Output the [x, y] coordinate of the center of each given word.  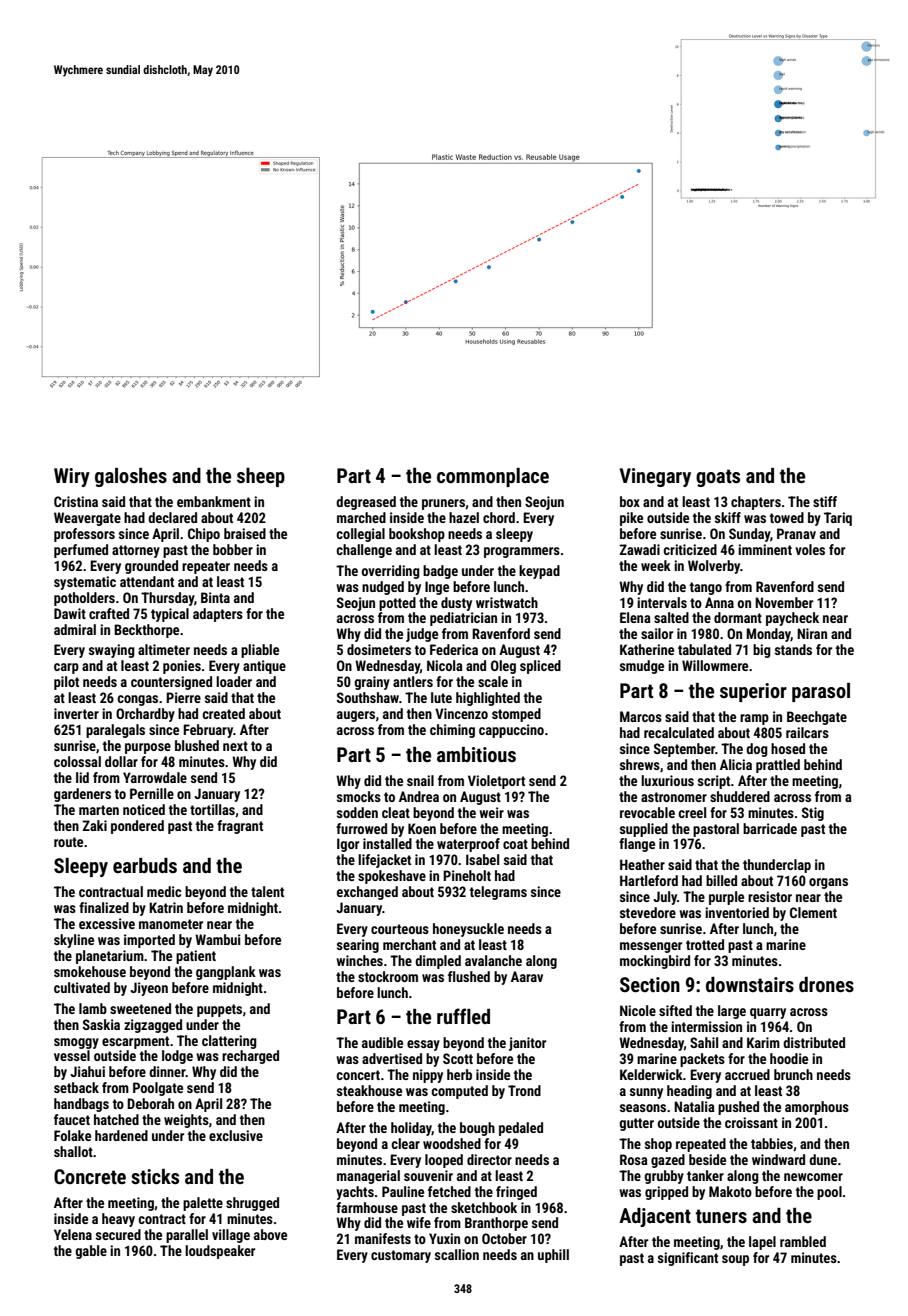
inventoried [737, 912]
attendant [147, 581]
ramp [754, 719]
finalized [104, 907]
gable [91, 1252]
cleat [396, 812]
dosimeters [379, 649]
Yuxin [444, 1238]
